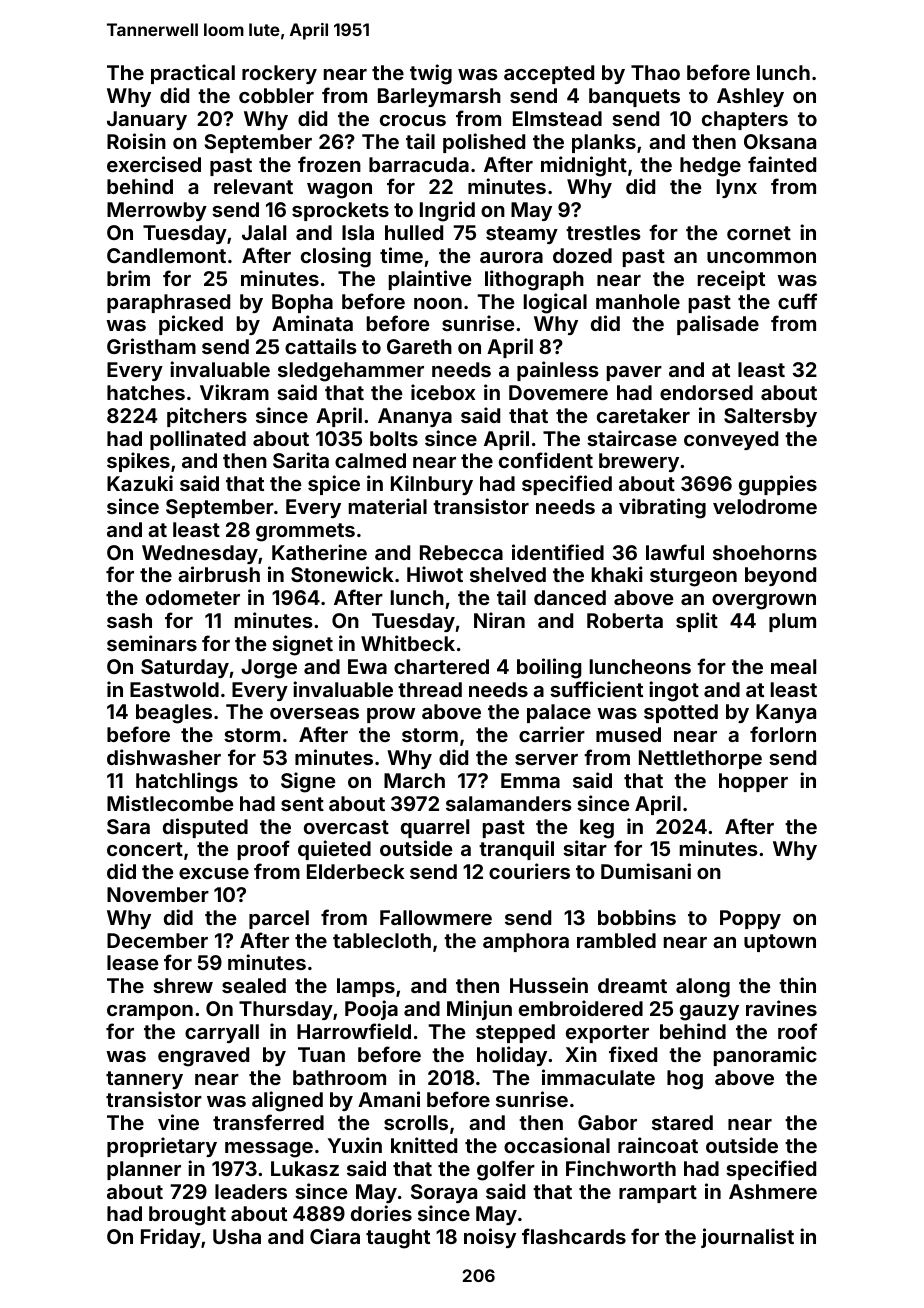 This screenshot has height=1308, width=924. Describe the element at coordinates (655, 72) in the screenshot. I see `Thao` at that location.
